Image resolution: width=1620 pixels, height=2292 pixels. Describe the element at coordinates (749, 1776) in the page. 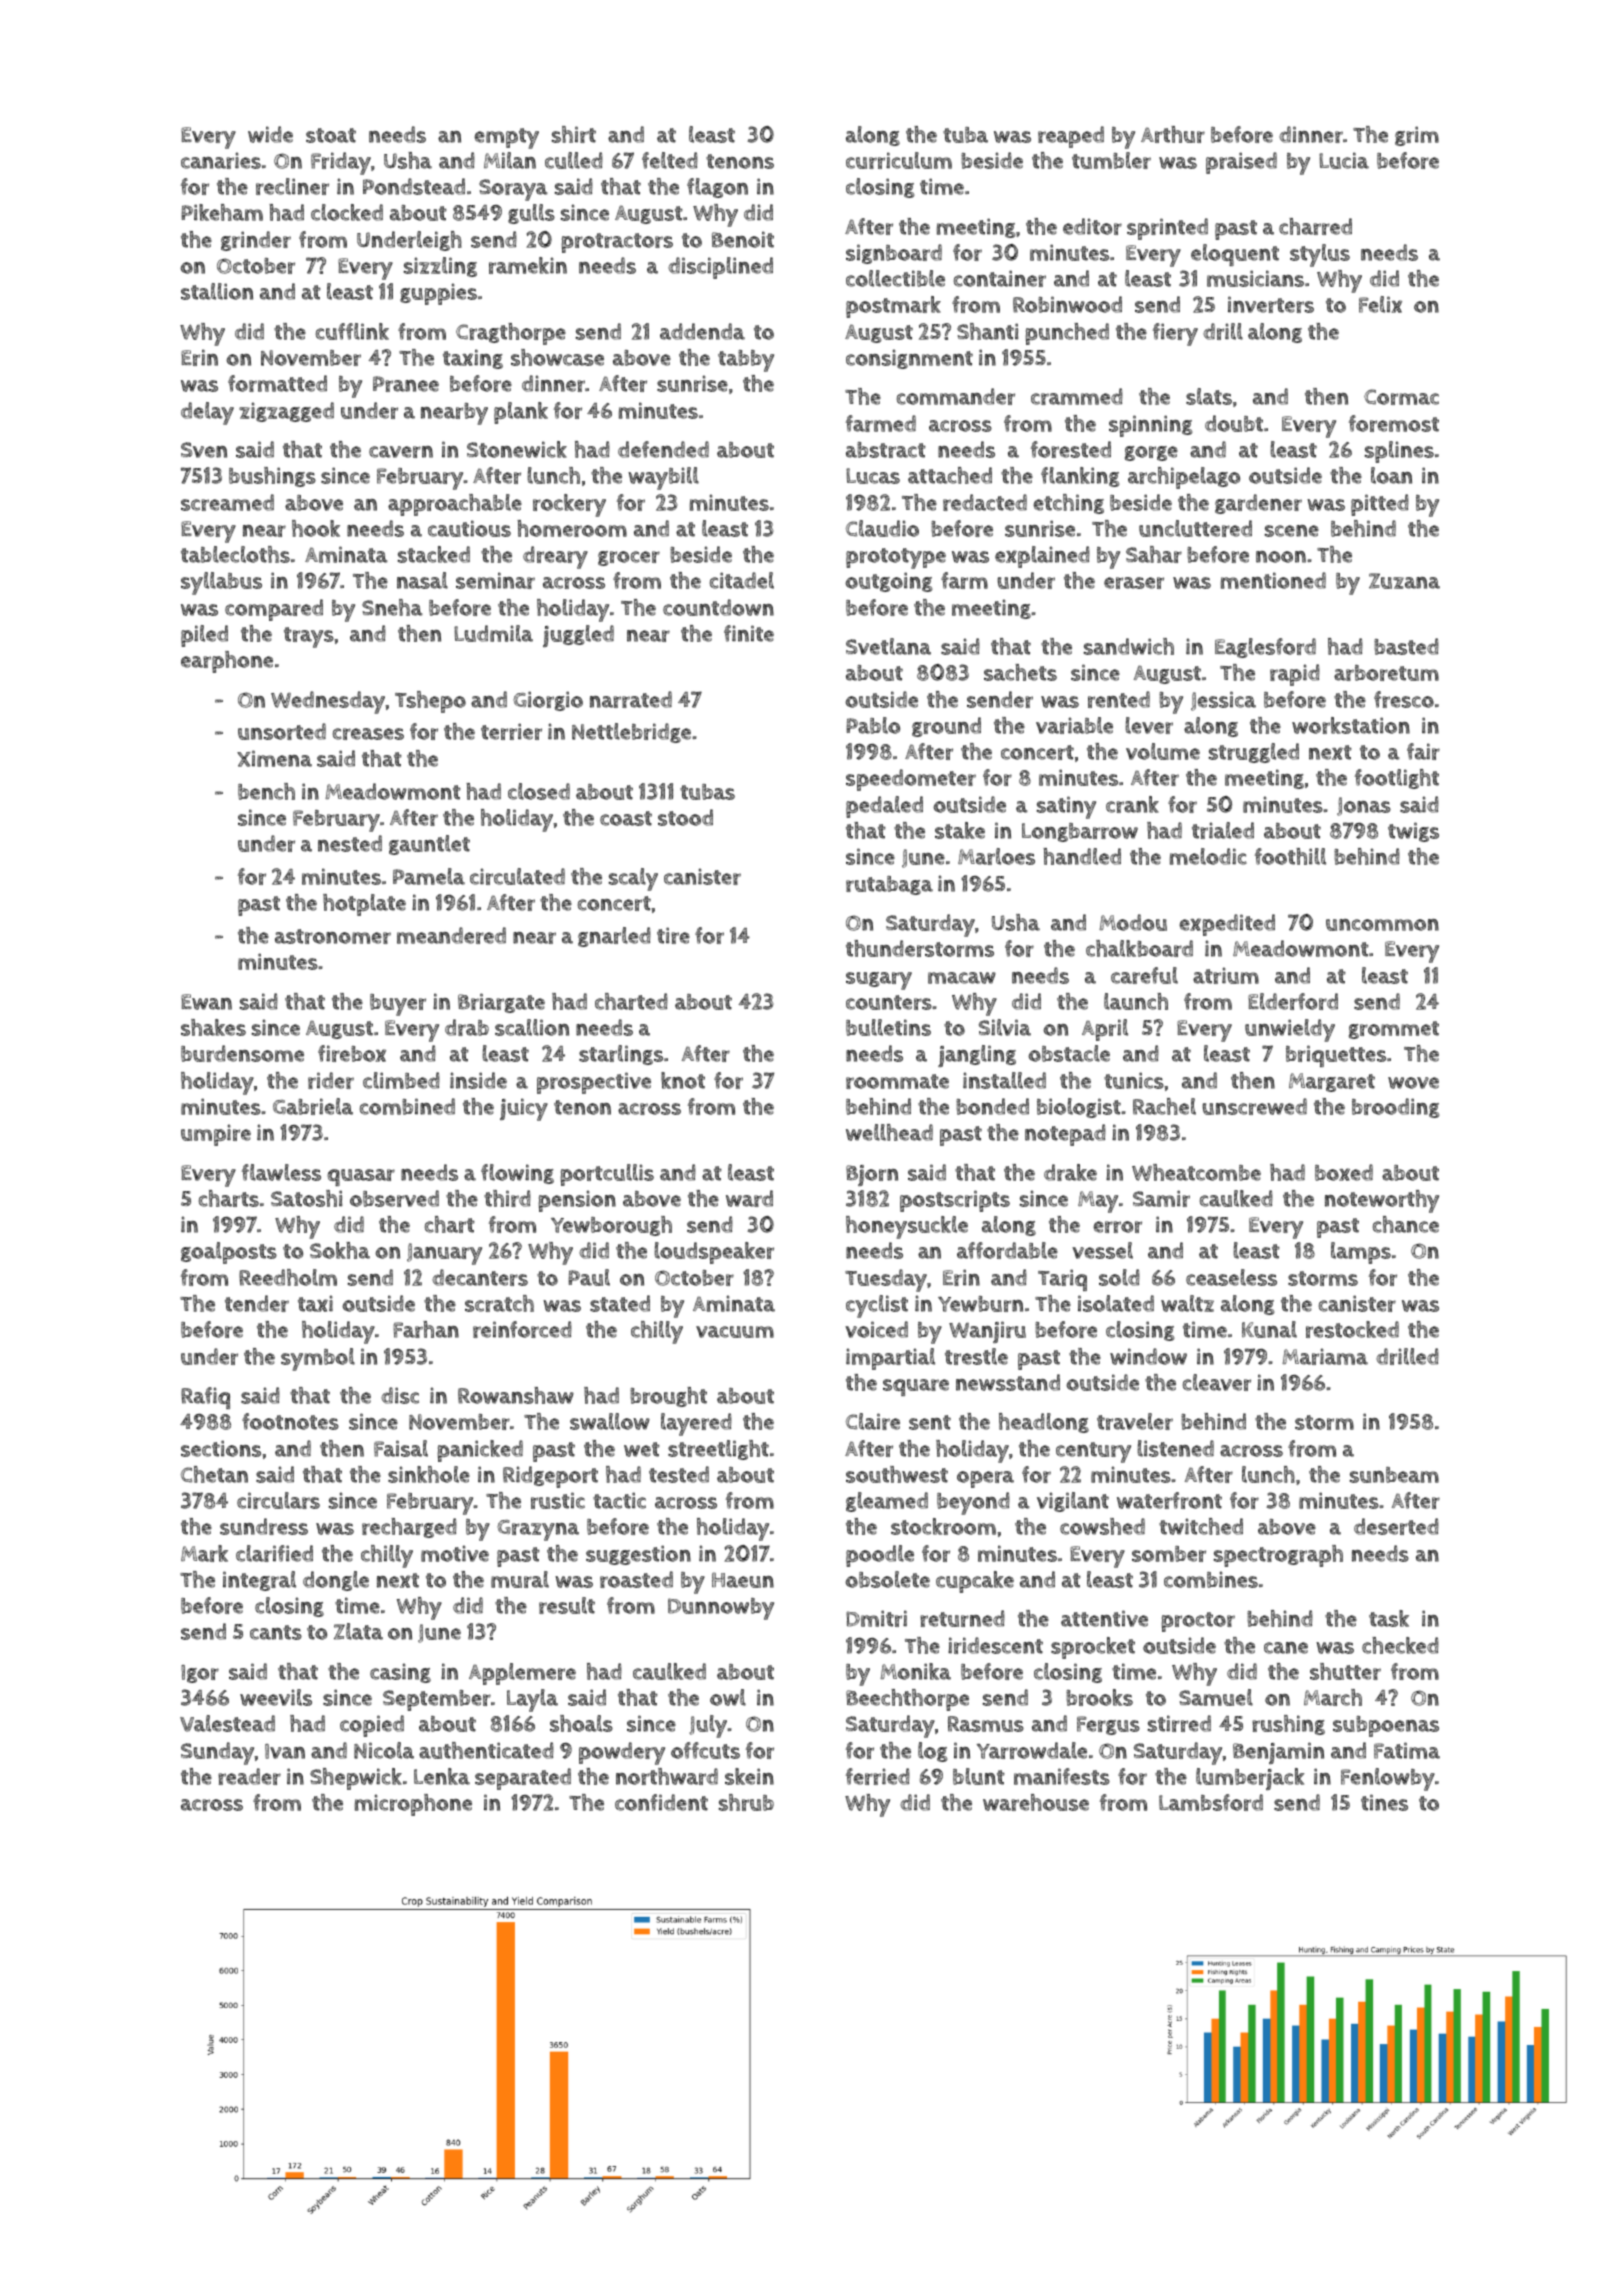

I see `skein` at that location.
